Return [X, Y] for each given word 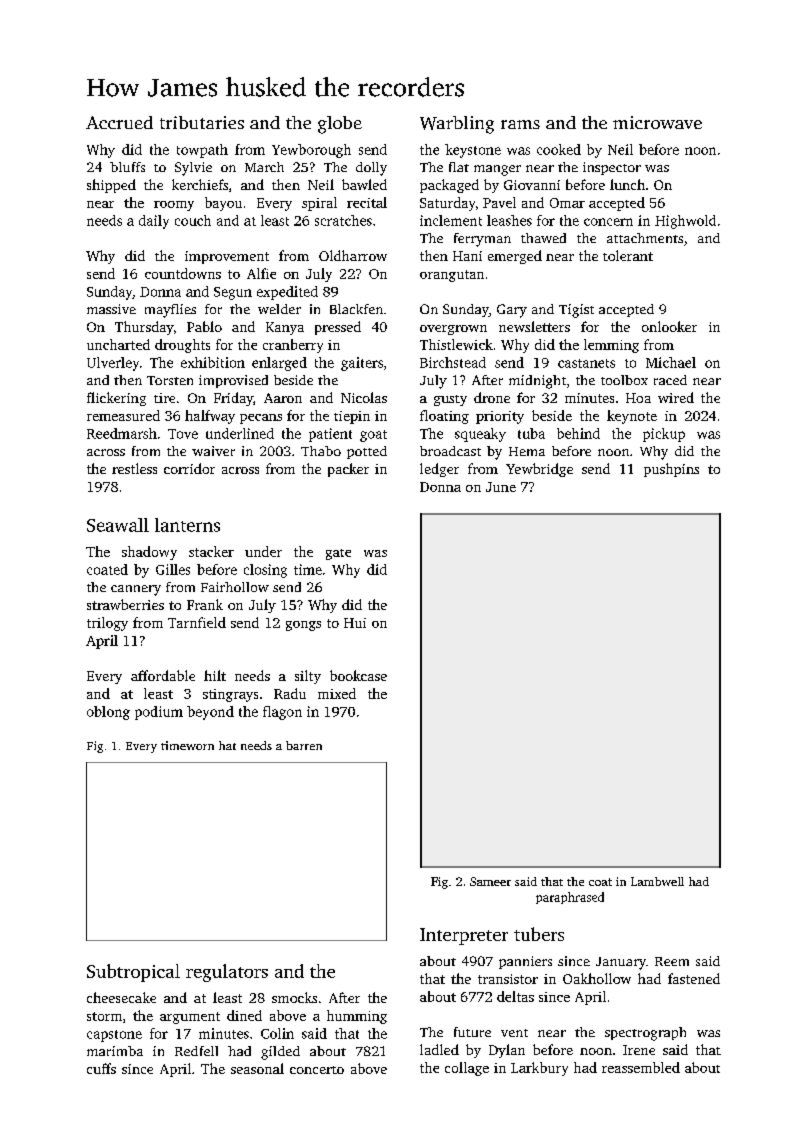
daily [154, 222]
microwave [657, 122]
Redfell [196, 1051]
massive [111, 309]
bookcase [358, 675]
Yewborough [311, 151]
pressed [338, 328]
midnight [537, 382]
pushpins [671, 470]
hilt [215, 675]
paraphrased [570, 898]
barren [304, 745]
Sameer [490, 881]
